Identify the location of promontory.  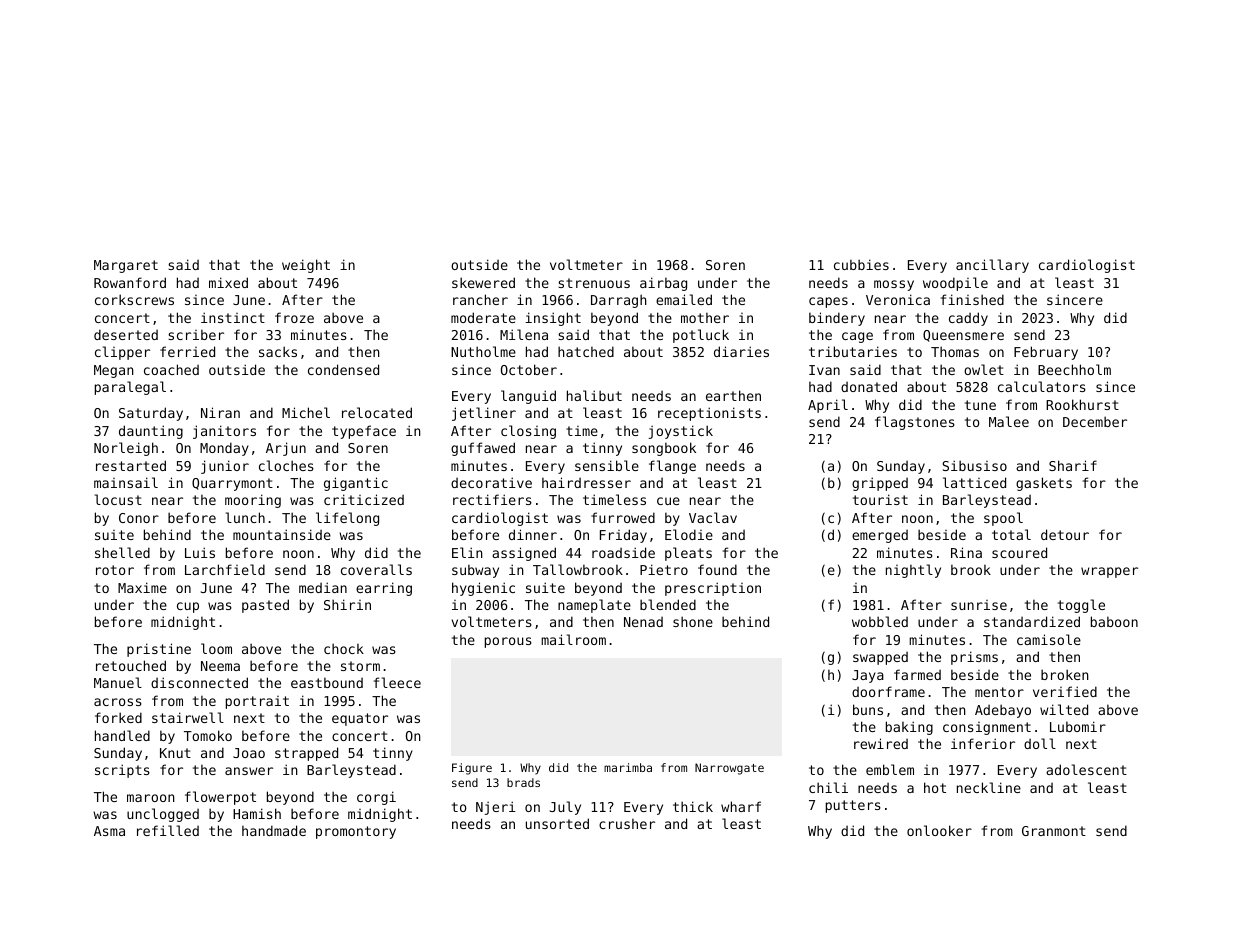
(356, 832).
